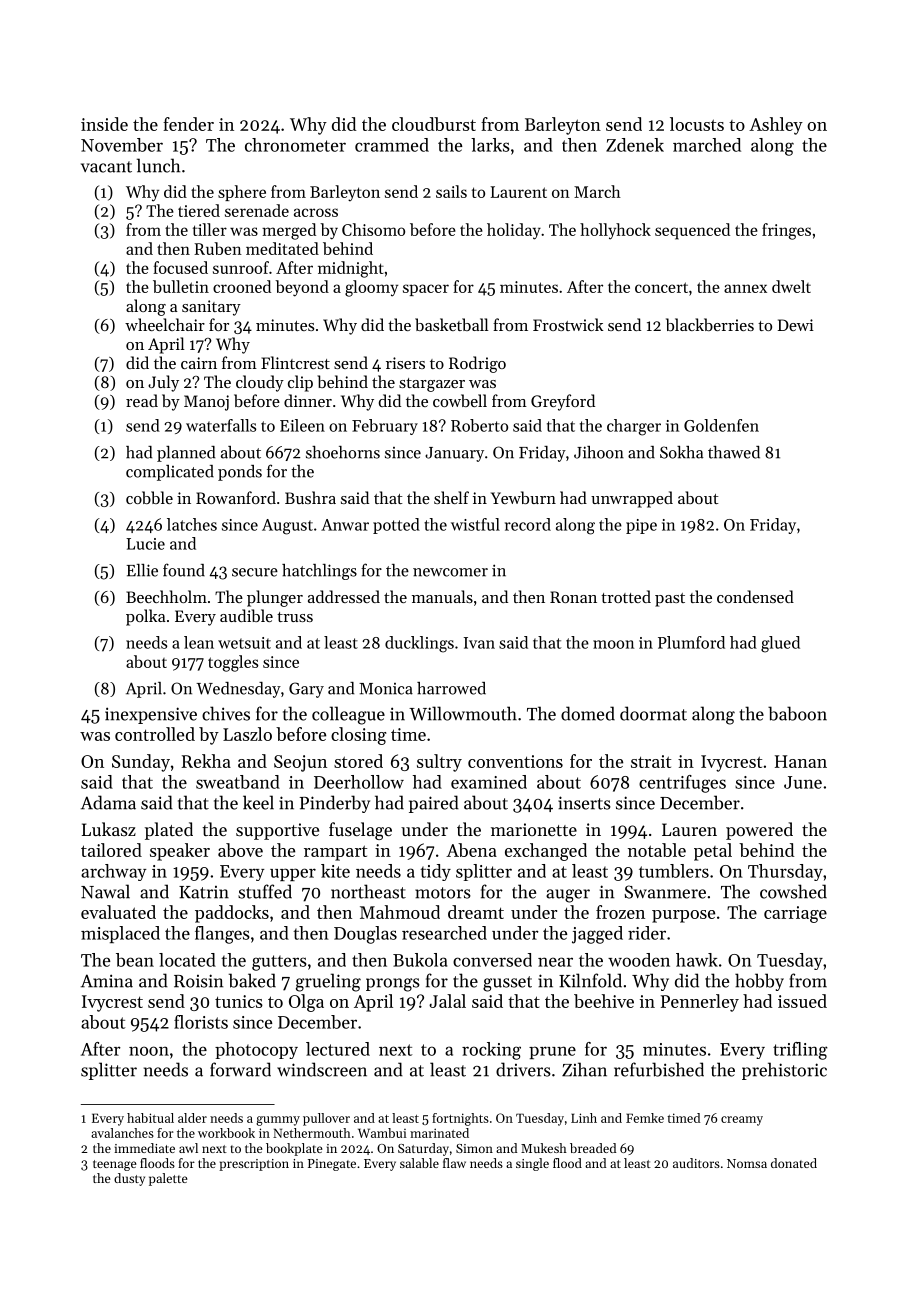 This screenshot has width=908, height=1316. Describe the element at coordinates (151, 715) in the screenshot. I see `inexpensive` at that location.
